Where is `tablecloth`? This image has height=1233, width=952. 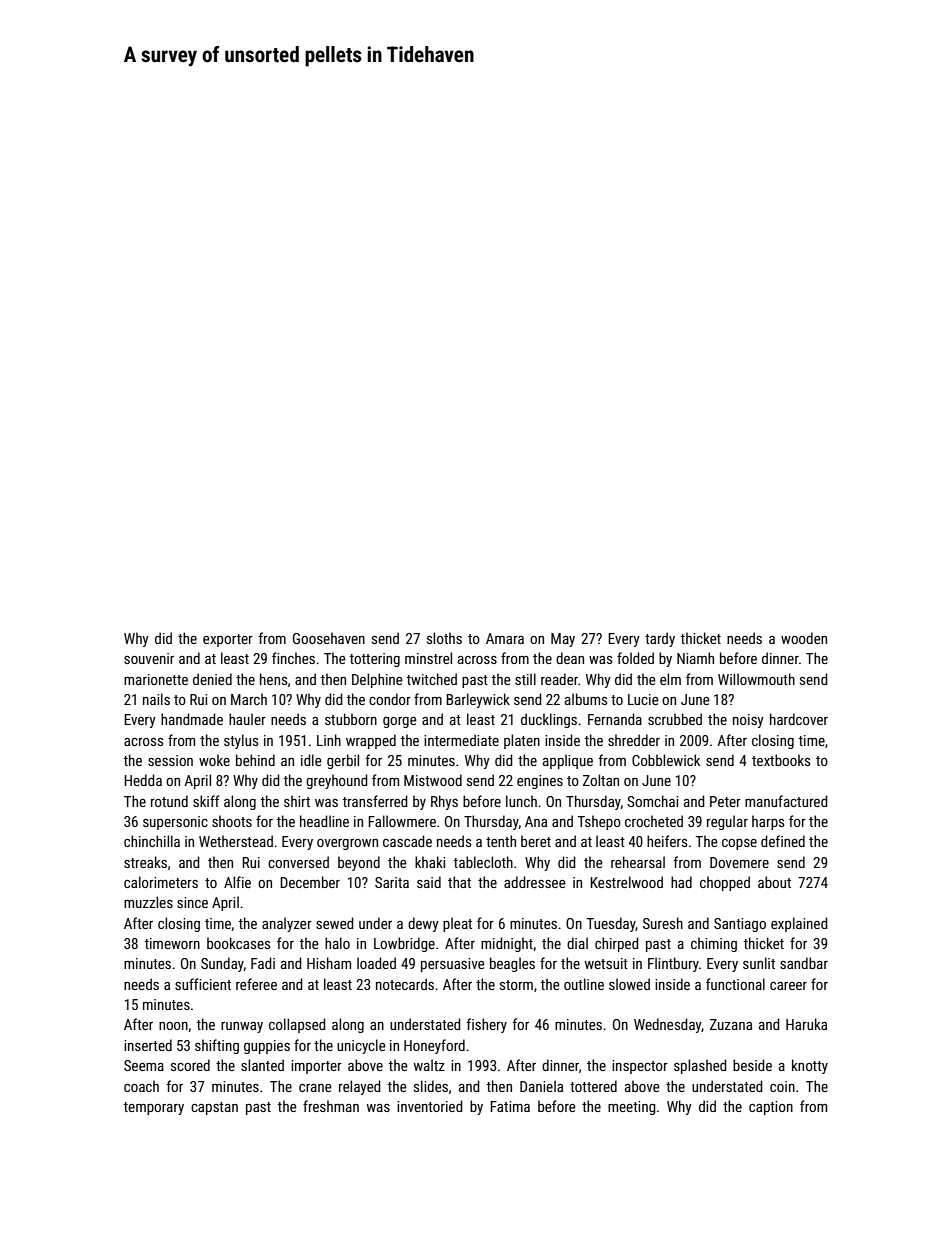
tablecloth is located at coordinates (483, 862).
